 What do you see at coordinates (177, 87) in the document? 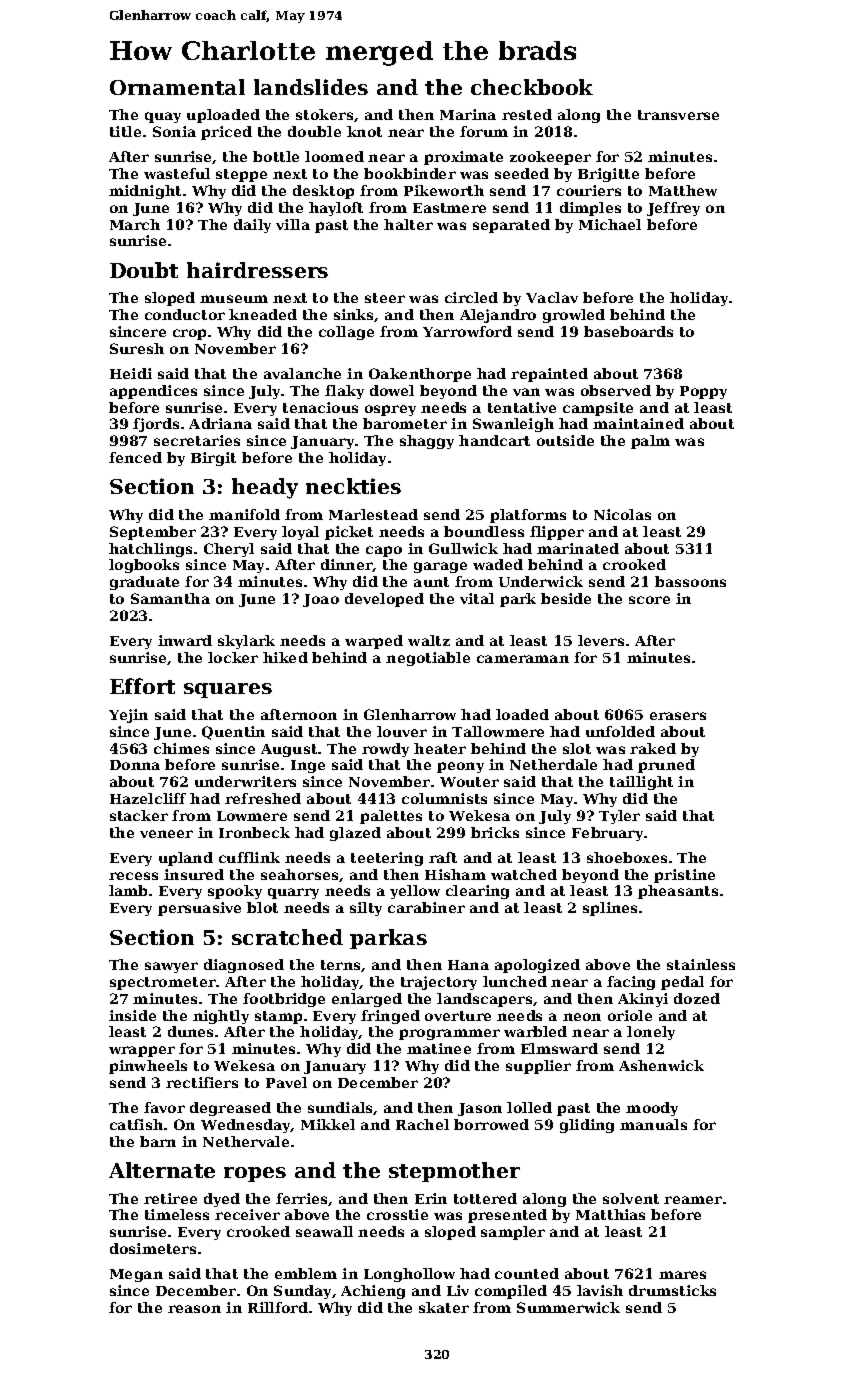
I see `Ornamental` at bounding box center [177, 87].
